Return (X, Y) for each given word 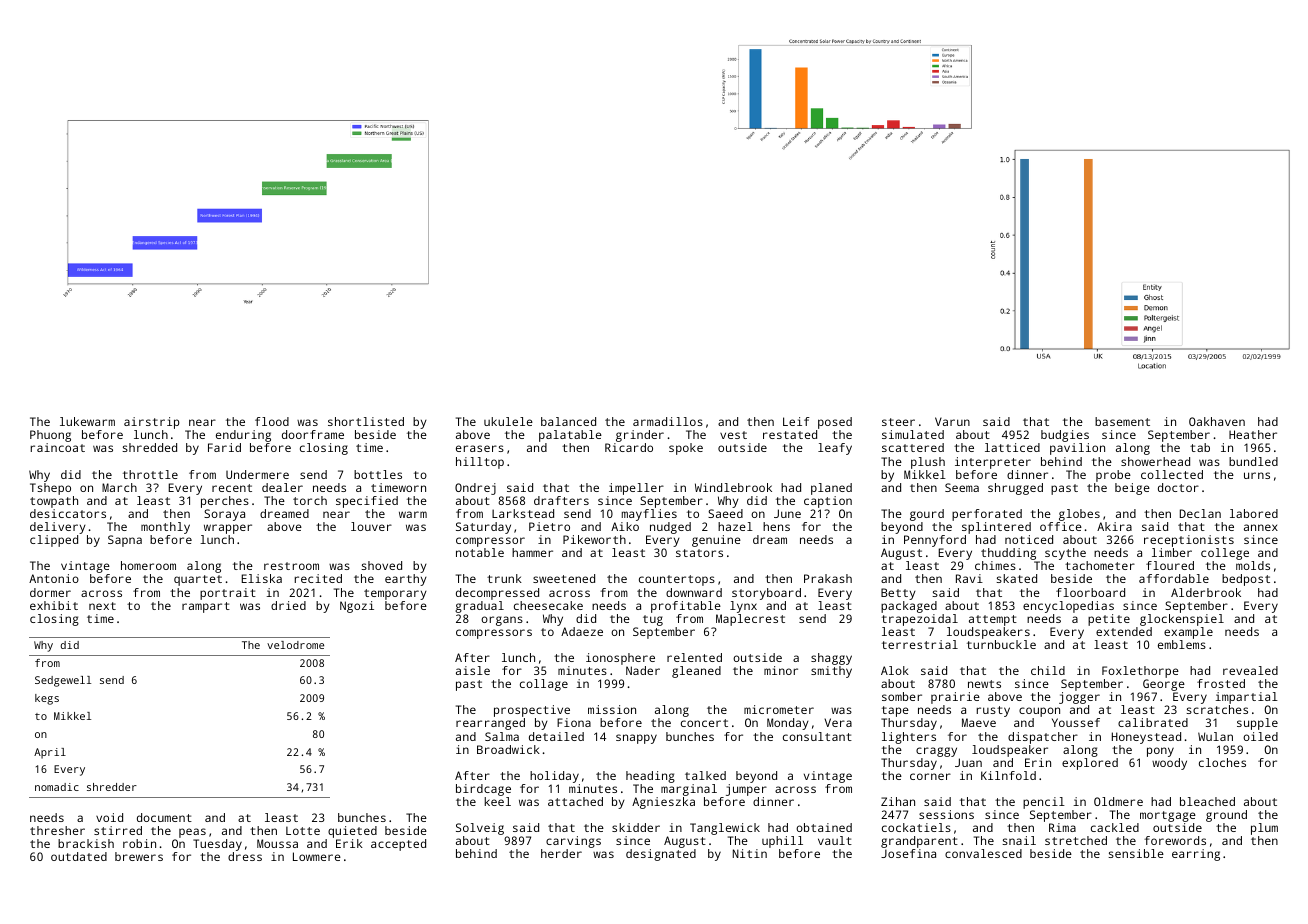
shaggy (831, 659)
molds (1253, 565)
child (1048, 670)
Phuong (50, 436)
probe (1113, 476)
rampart (206, 607)
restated (790, 434)
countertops (677, 580)
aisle (473, 670)
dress (245, 856)
